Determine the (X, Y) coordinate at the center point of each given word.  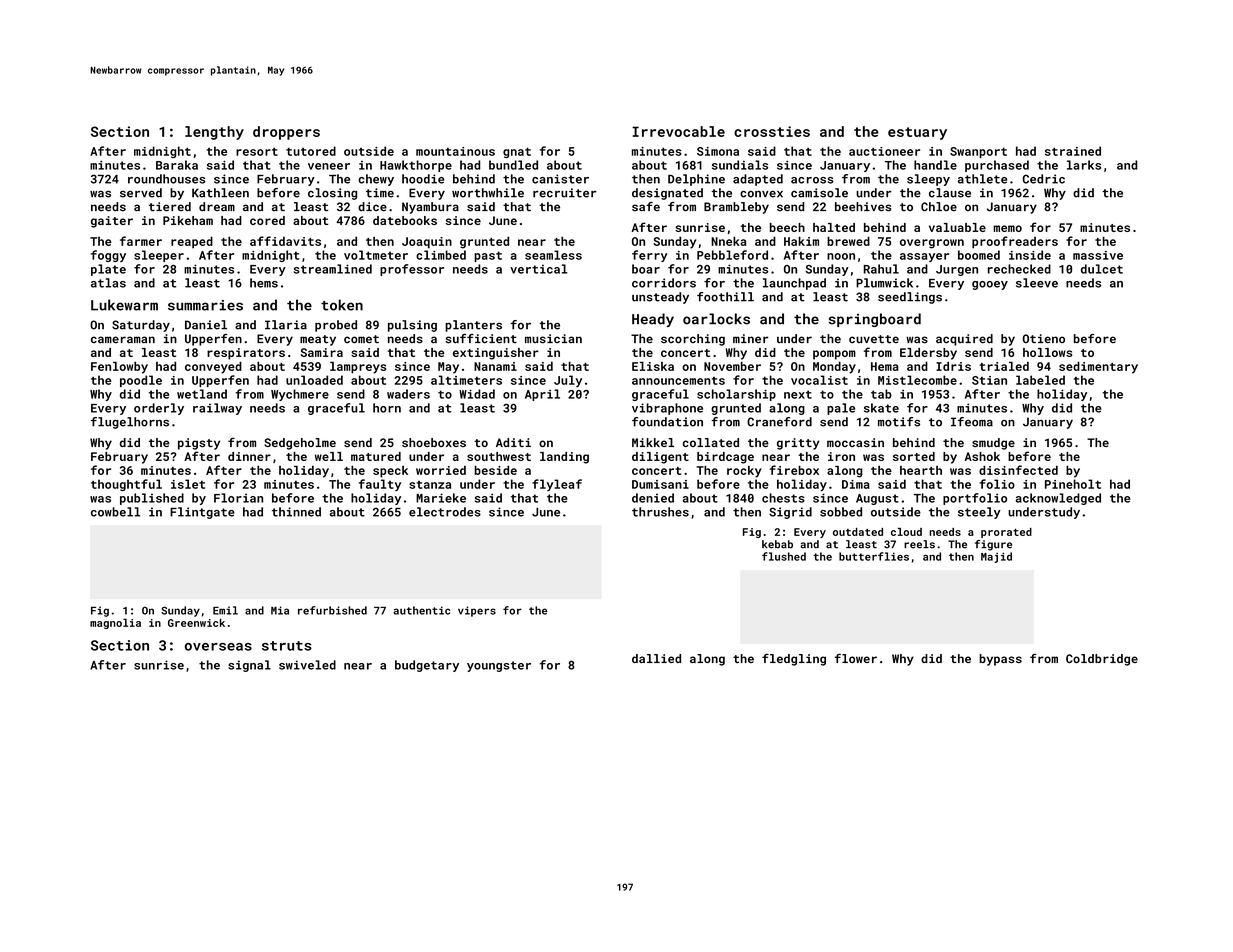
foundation (667, 422)
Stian (989, 380)
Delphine (696, 180)
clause (950, 193)
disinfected (1018, 470)
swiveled (307, 665)
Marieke (441, 498)
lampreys (358, 367)
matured (376, 456)
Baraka (177, 165)
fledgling (794, 660)
